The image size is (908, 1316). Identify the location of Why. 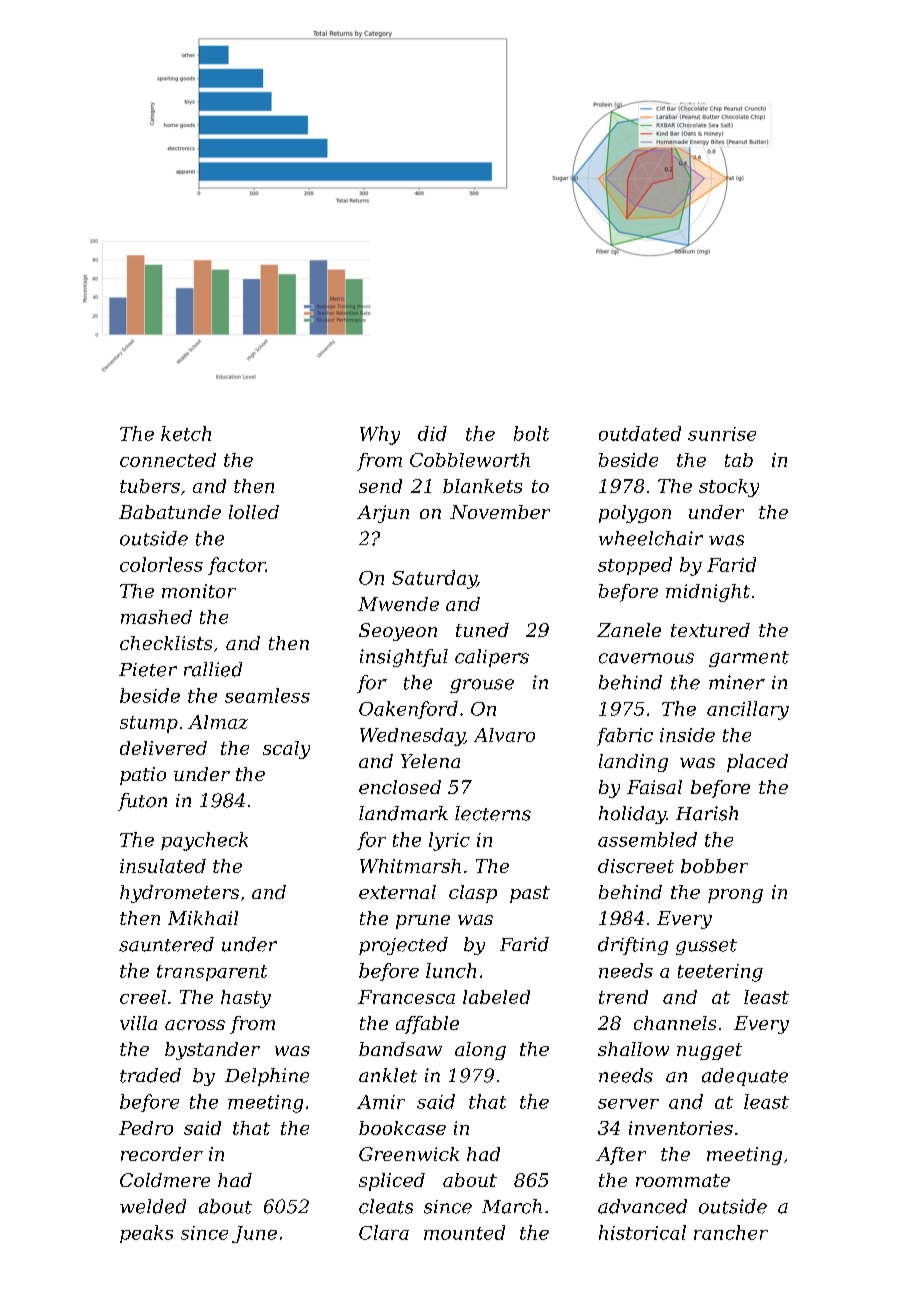
(380, 435).
